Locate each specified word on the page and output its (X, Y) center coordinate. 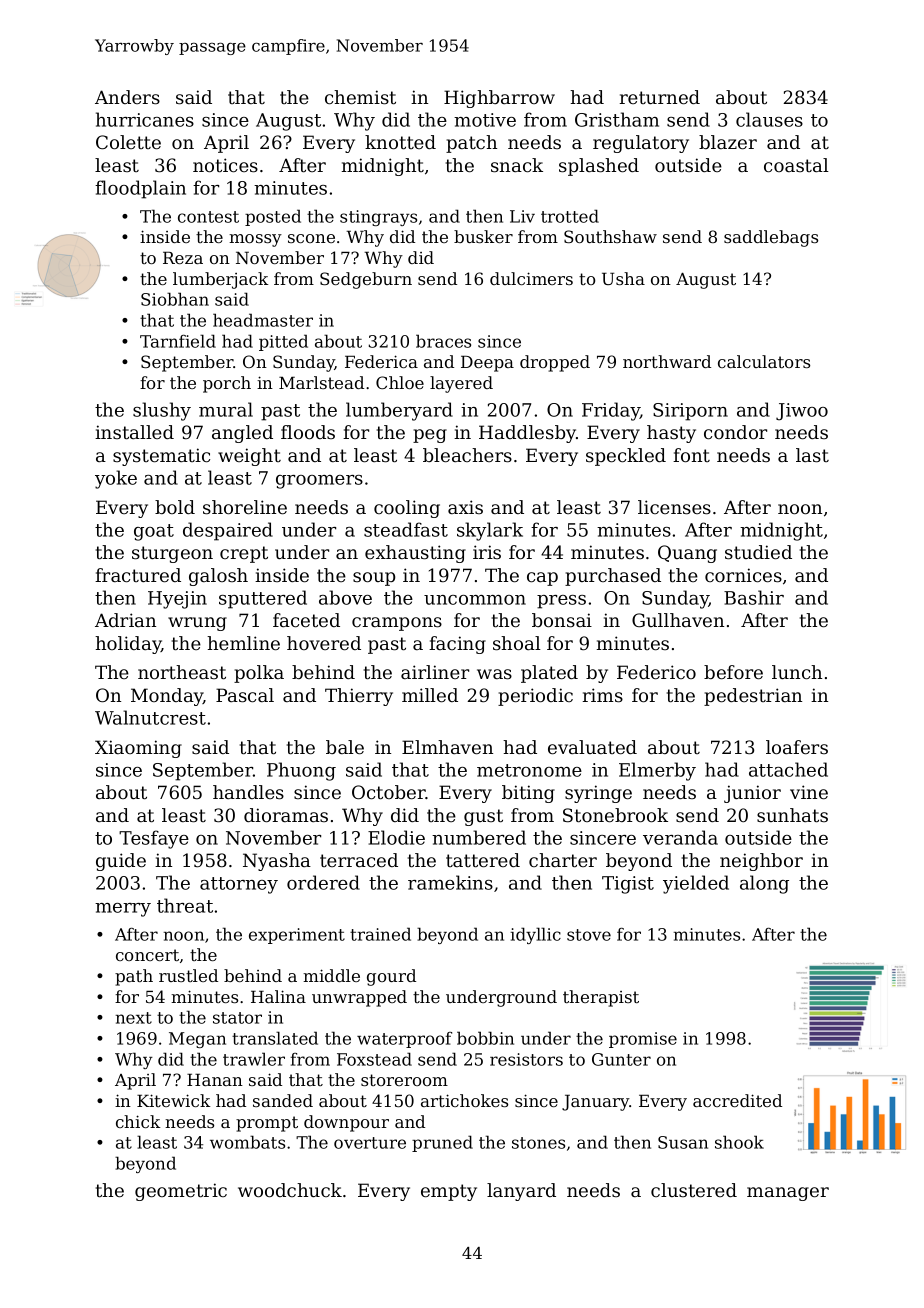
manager (788, 1194)
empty (449, 1192)
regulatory (641, 144)
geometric (181, 1192)
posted (273, 217)
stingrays (378, 218)
